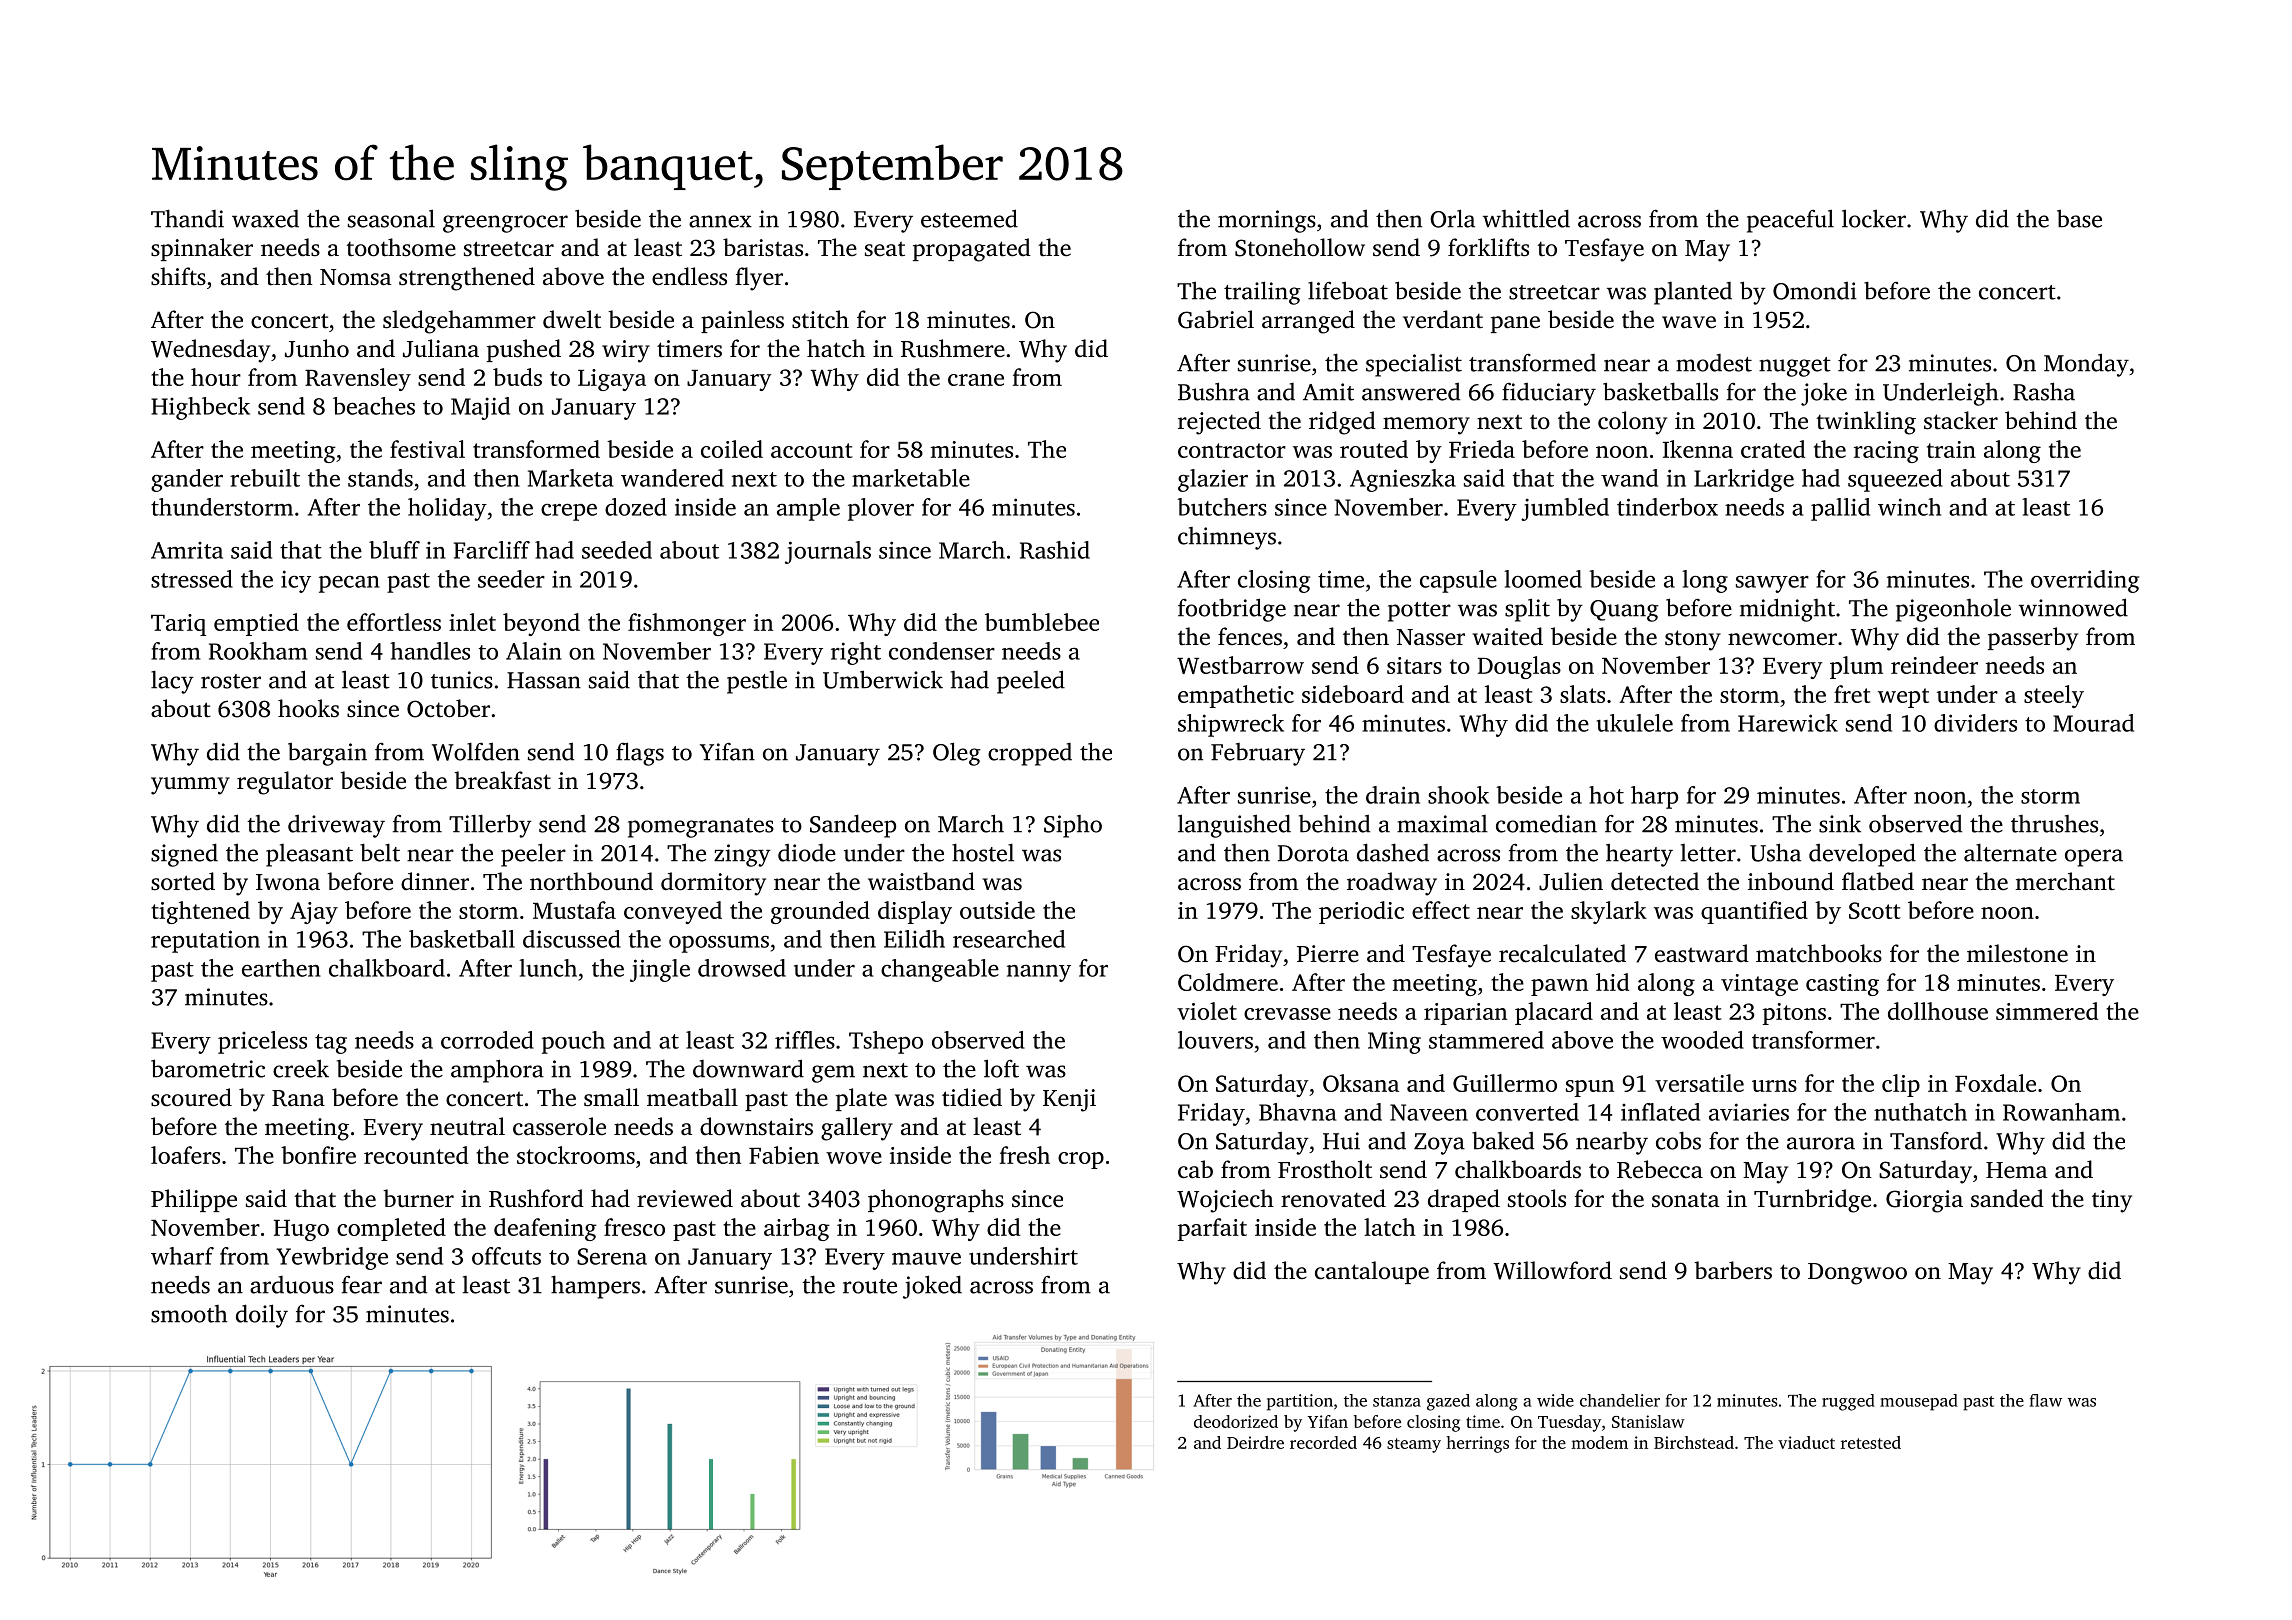 This screenshot has width=2292, height=1620. I want to click on doily, so click(262, 1316).
